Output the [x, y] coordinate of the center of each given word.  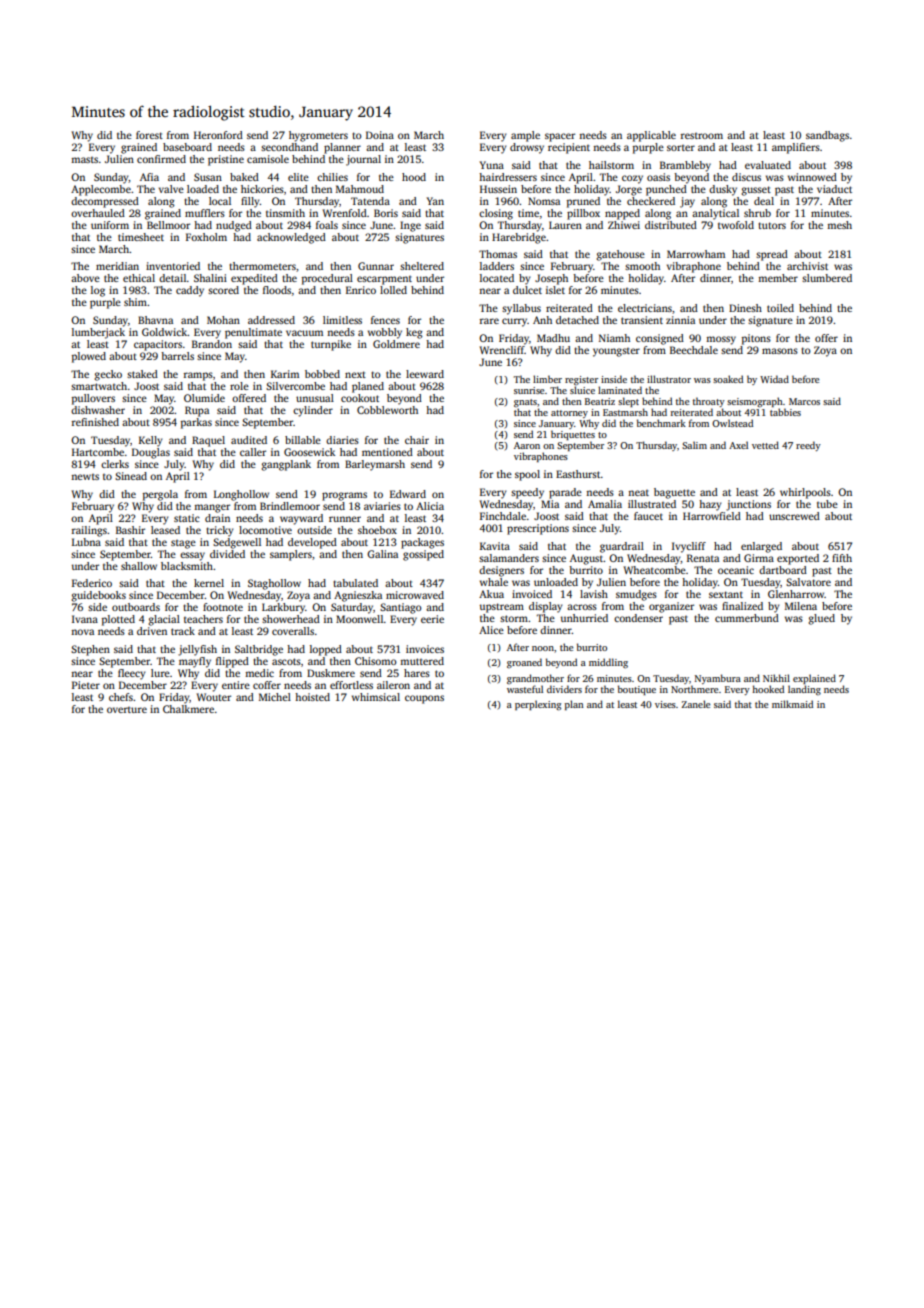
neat [638, 493]
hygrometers [318, 136]
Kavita [495, 546]
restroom [702, 136]
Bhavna [155, 320]
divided [227, 554]
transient [642, 320]
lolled [393, 290]
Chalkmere [188, 709]
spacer [560, 137]
